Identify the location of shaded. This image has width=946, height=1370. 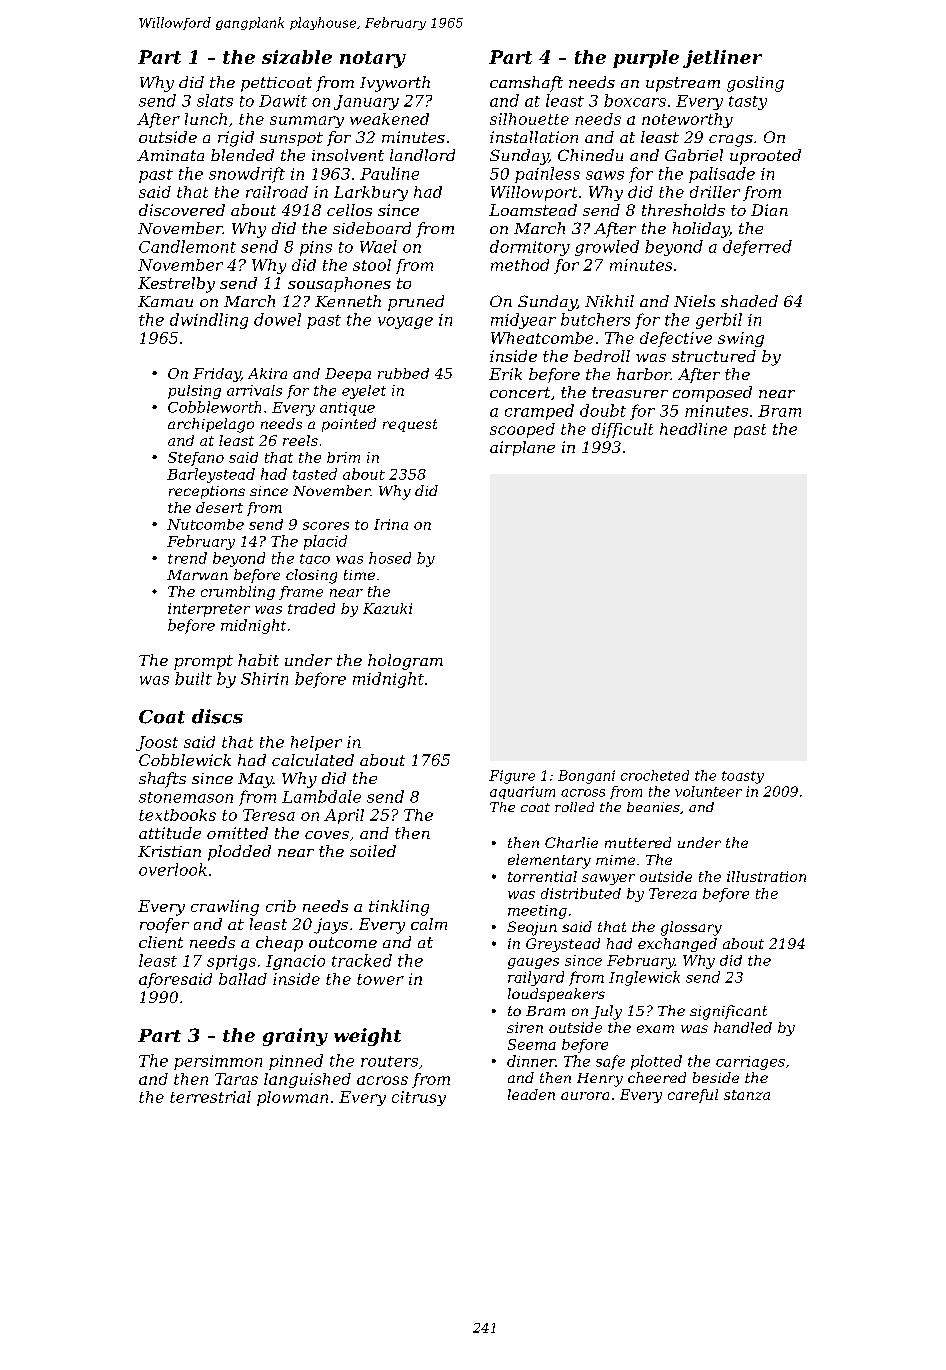
(749, 301).
